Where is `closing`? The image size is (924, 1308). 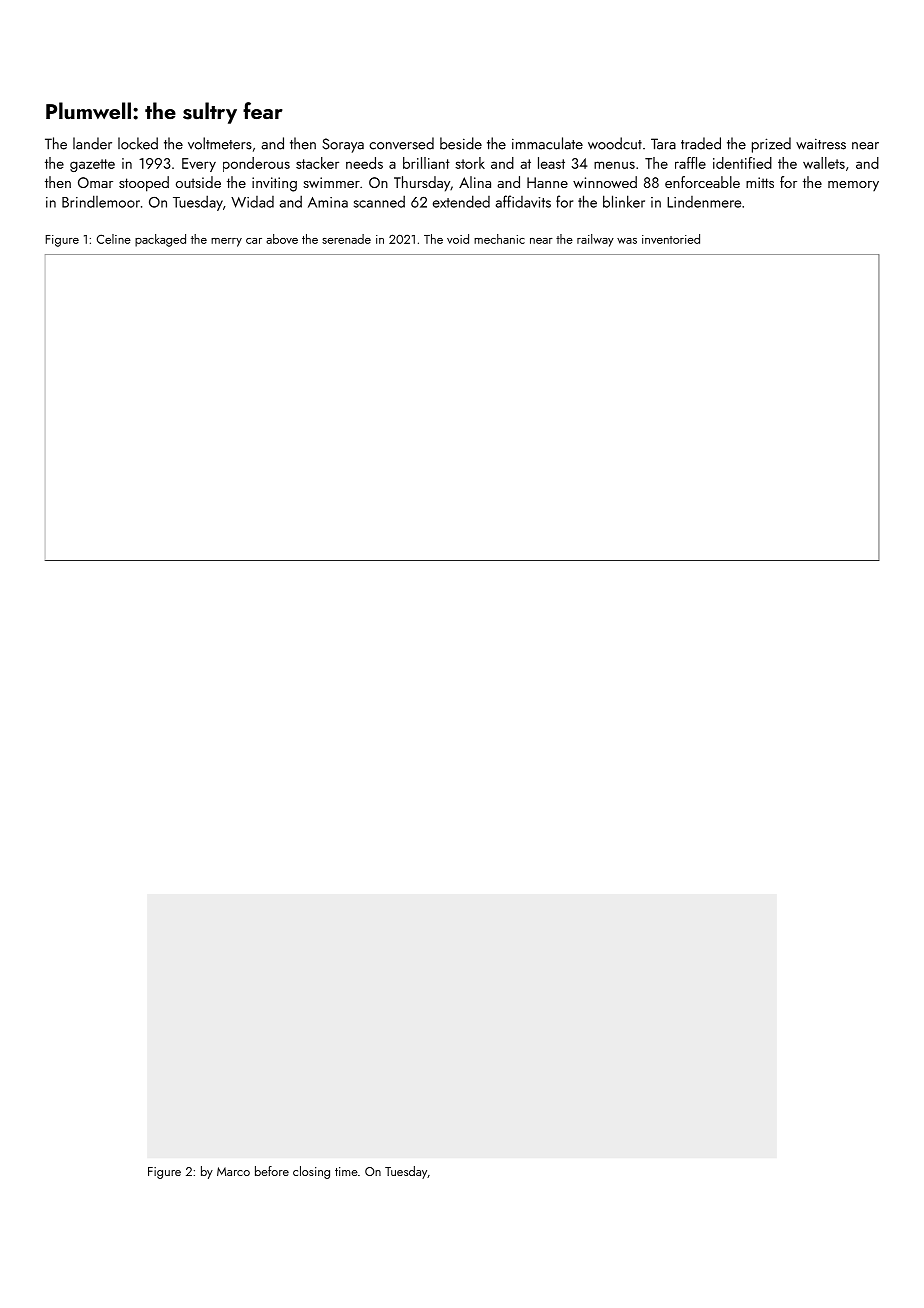
closing is located at coordinates (311, 1172).
